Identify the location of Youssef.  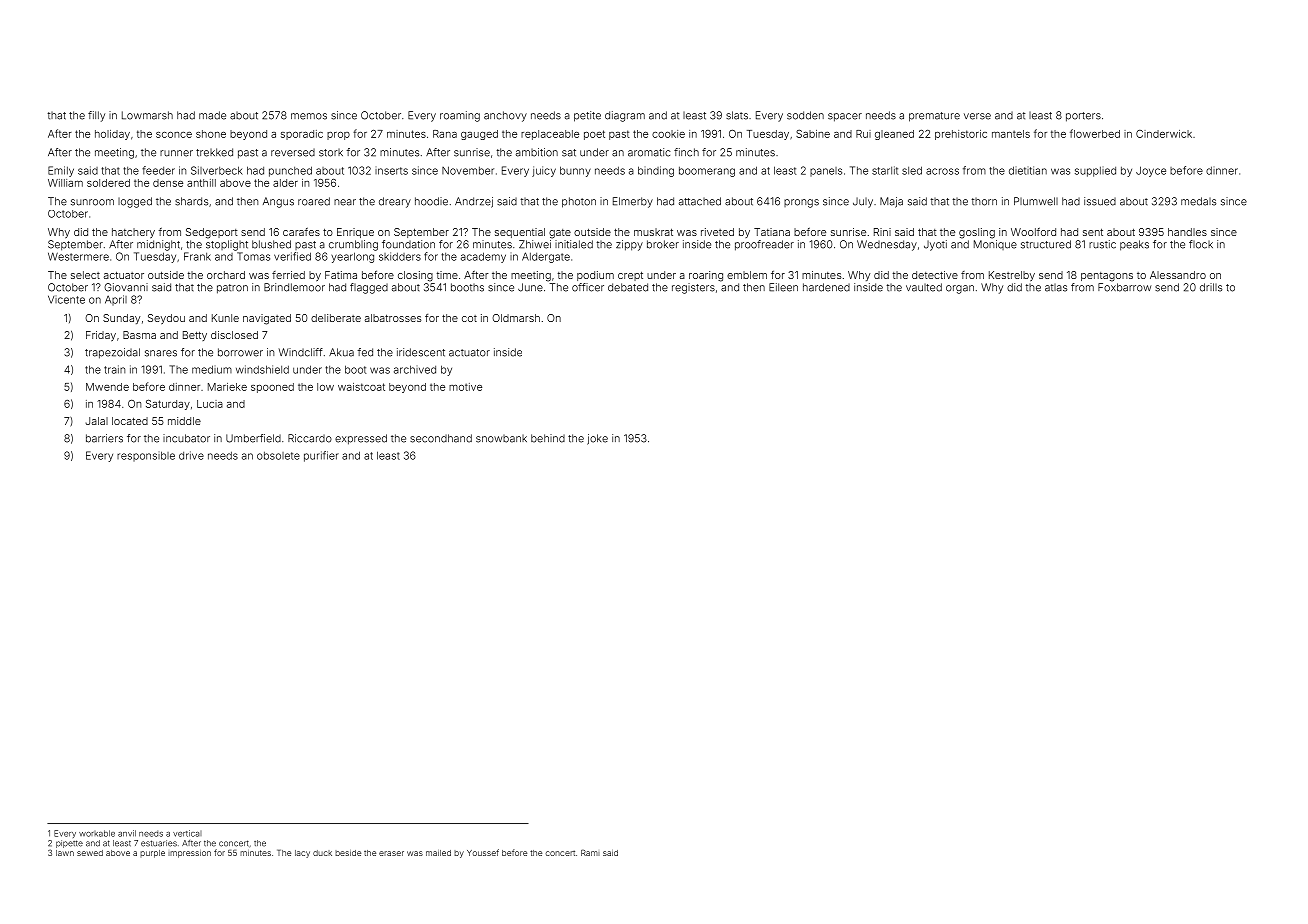
(483, 852).
